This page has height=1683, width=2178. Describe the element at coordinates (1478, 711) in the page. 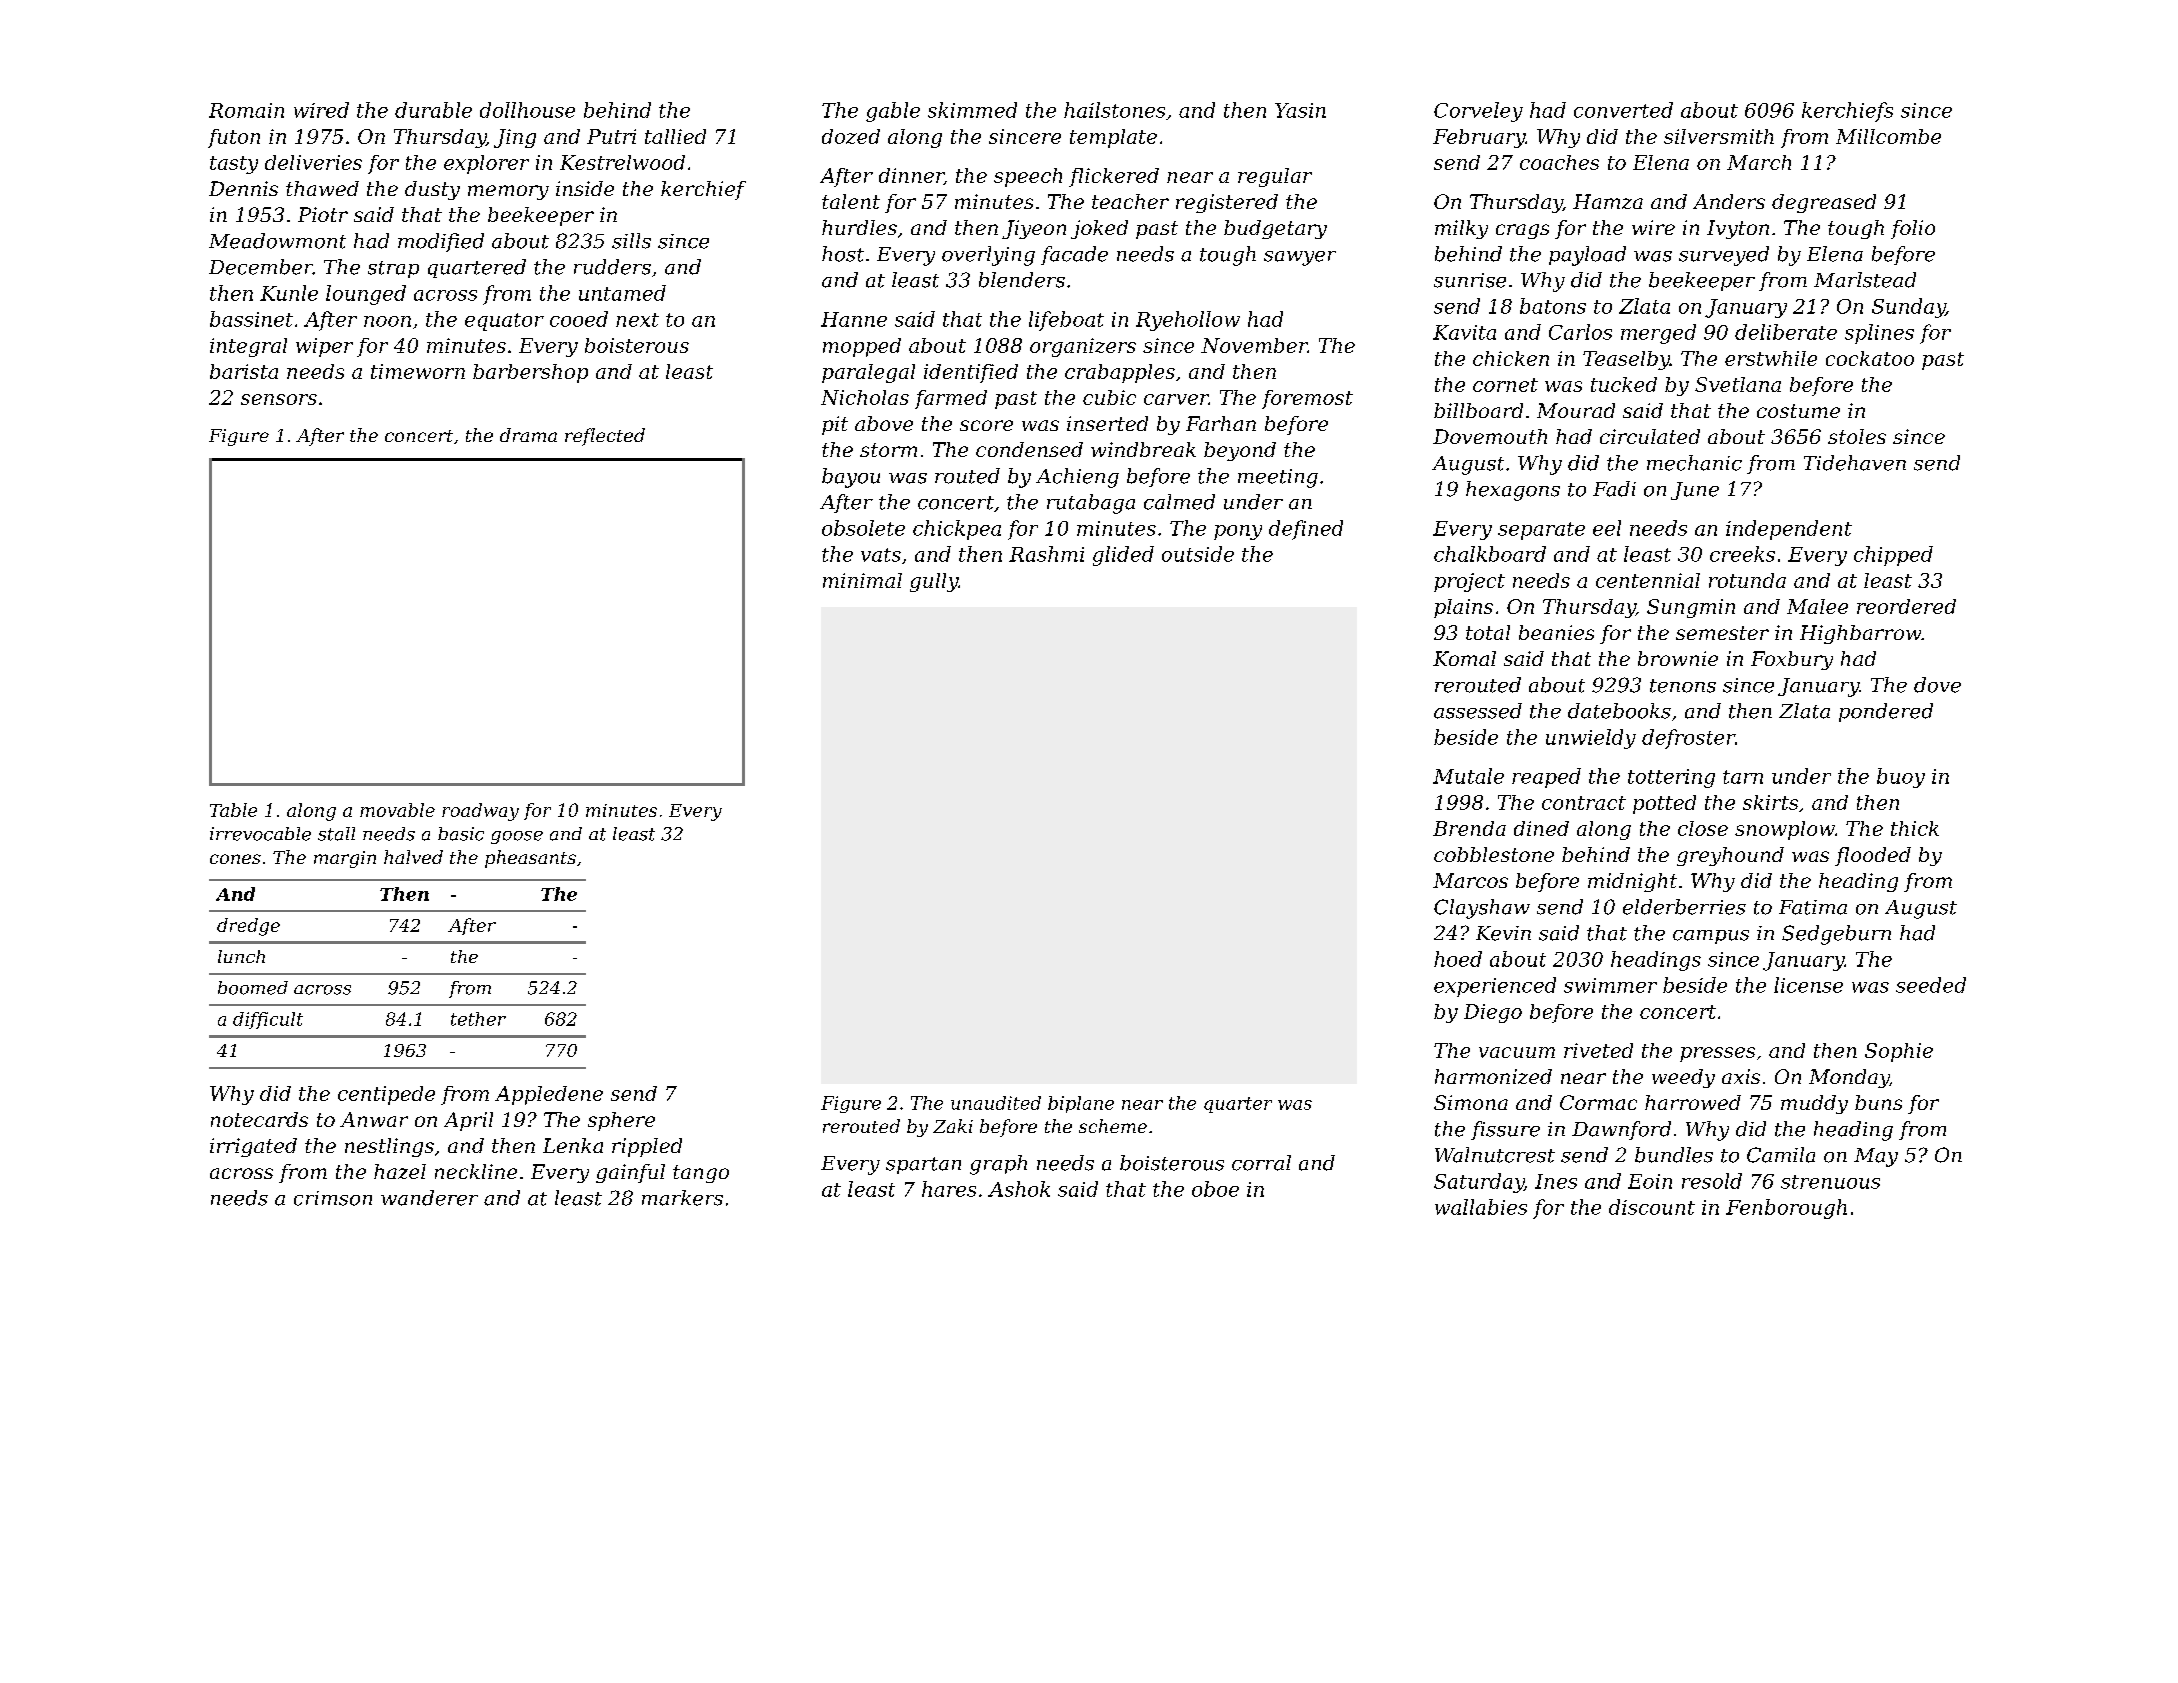

I see `assessed` at that location.
